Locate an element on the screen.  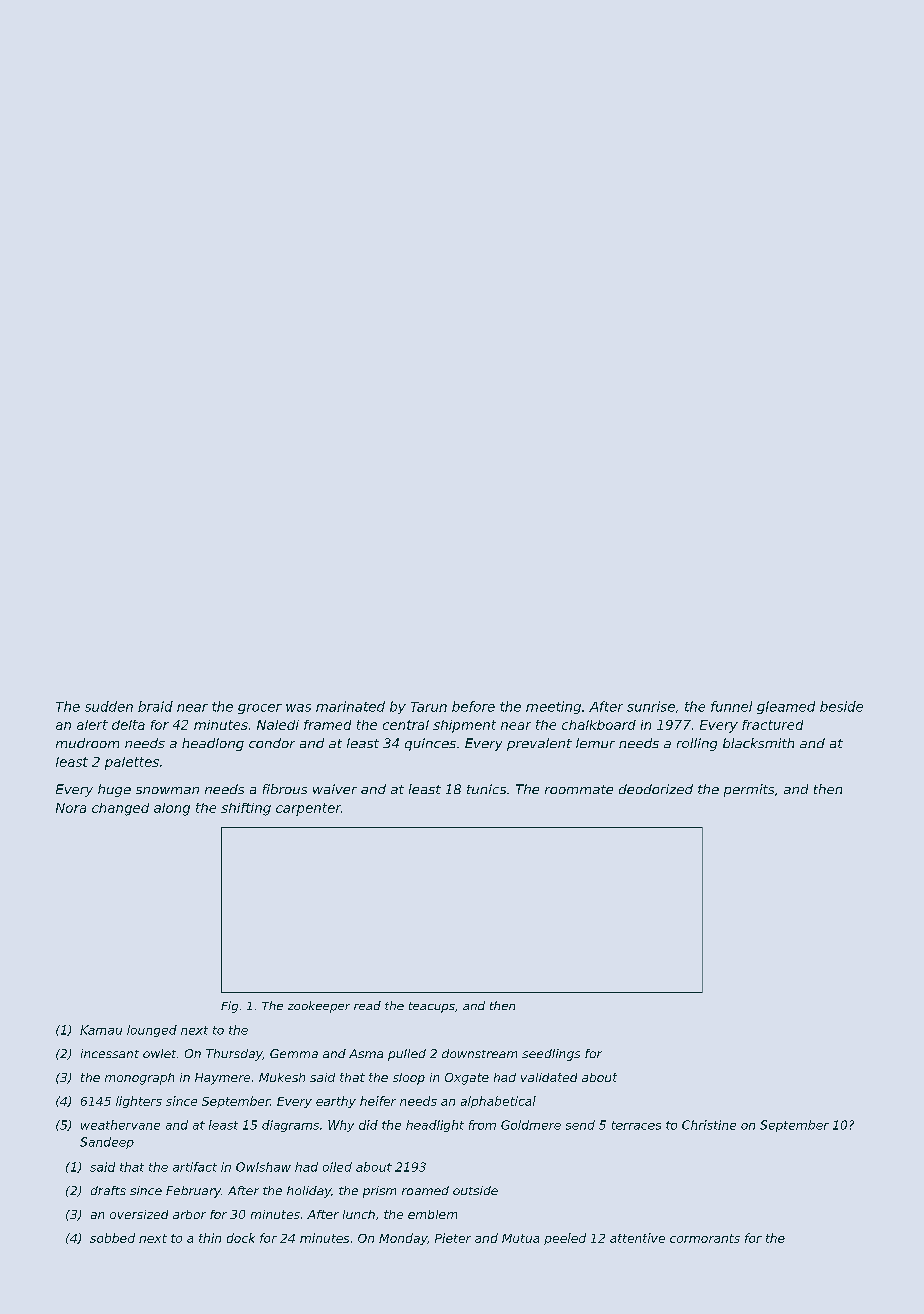
Tarun is located at coordinates (429, 707).
